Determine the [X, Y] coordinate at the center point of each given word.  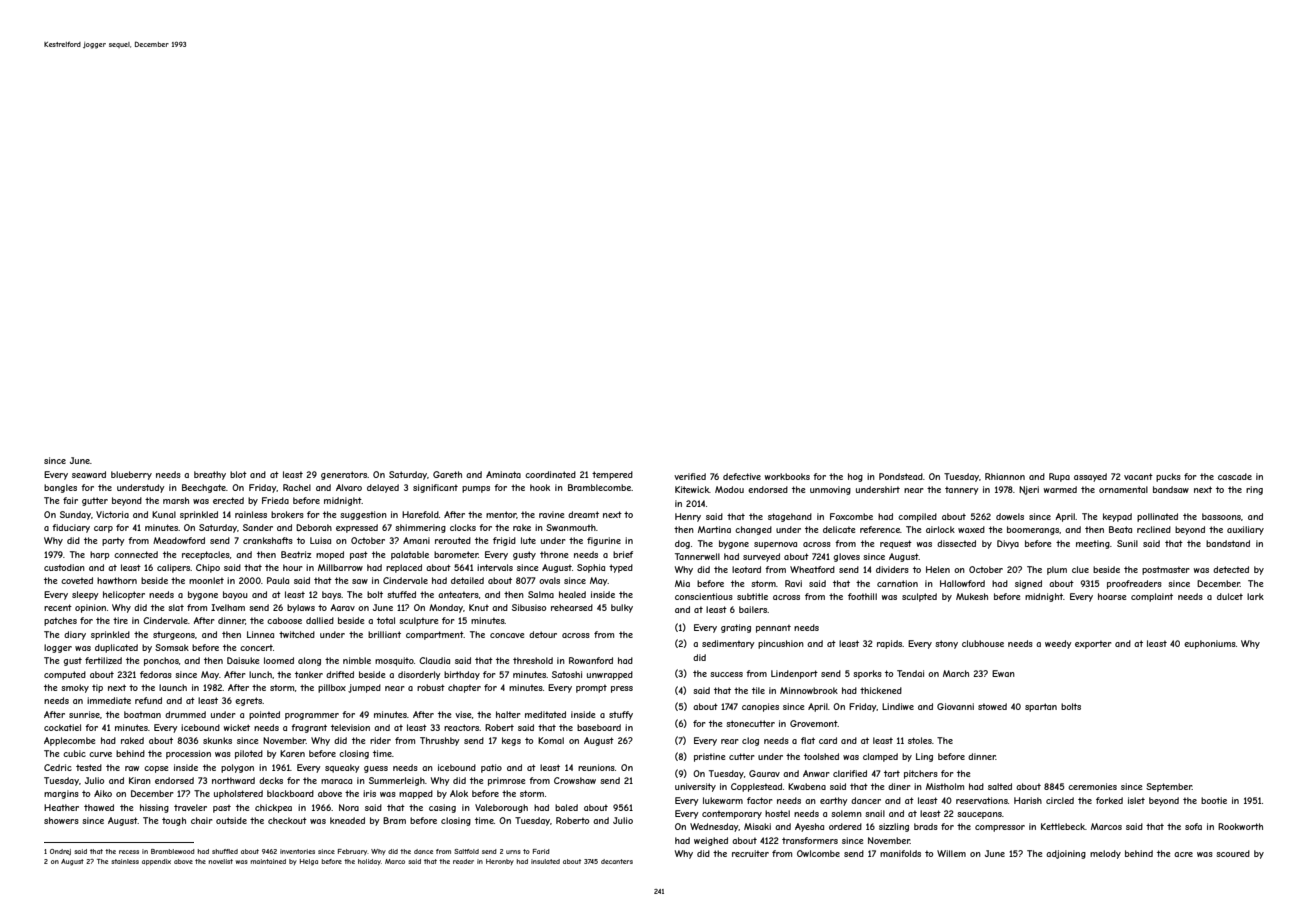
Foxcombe [851, 516]
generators [344, 475]
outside [231, 820]
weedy [1058, 644]
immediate [109, 700]
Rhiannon [1005, 476]
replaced [404, 568]
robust [431, 687]
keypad [1117, 517]
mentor [501, 515]
